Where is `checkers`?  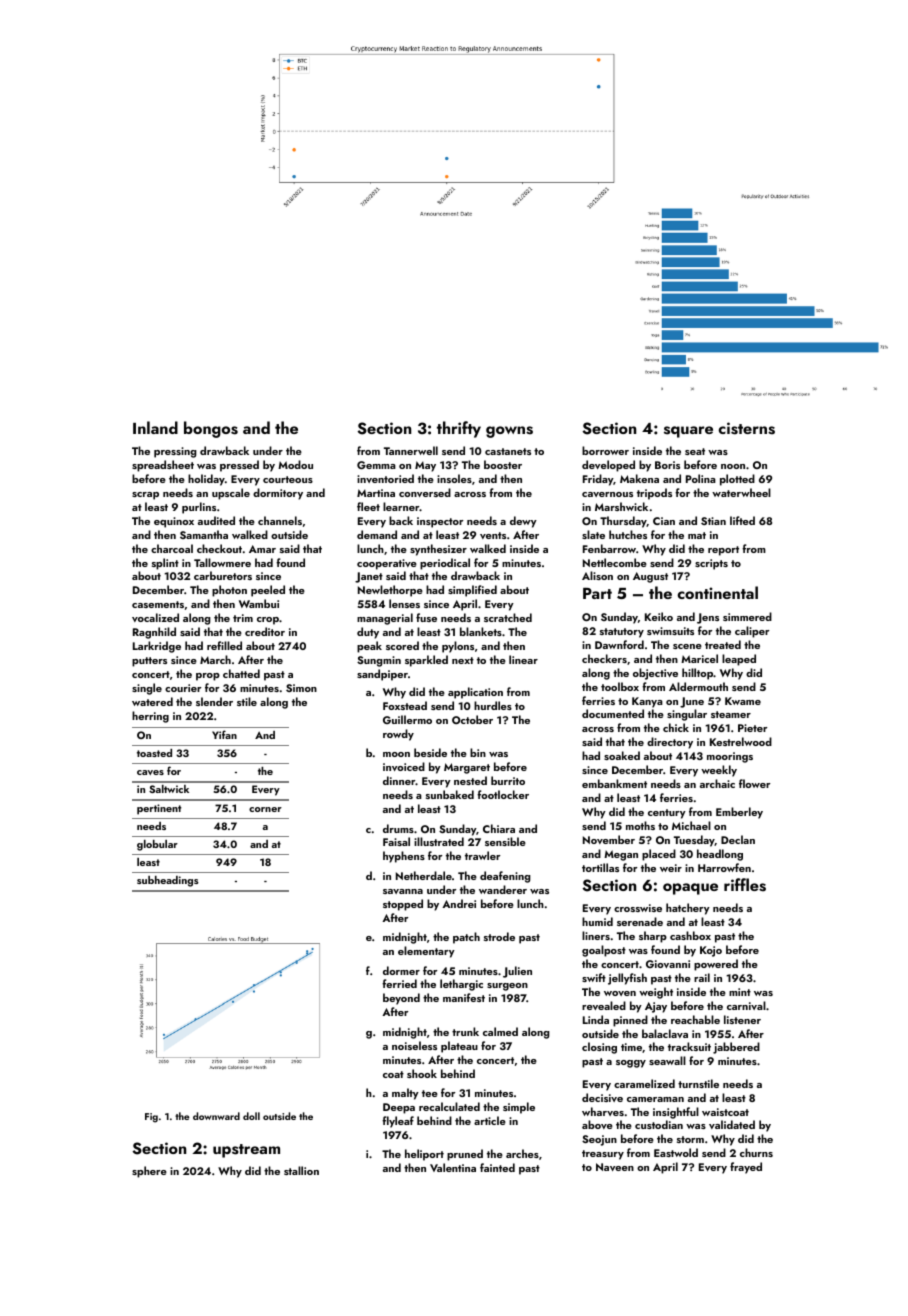
checkers is located at coordinates (604, 658).
